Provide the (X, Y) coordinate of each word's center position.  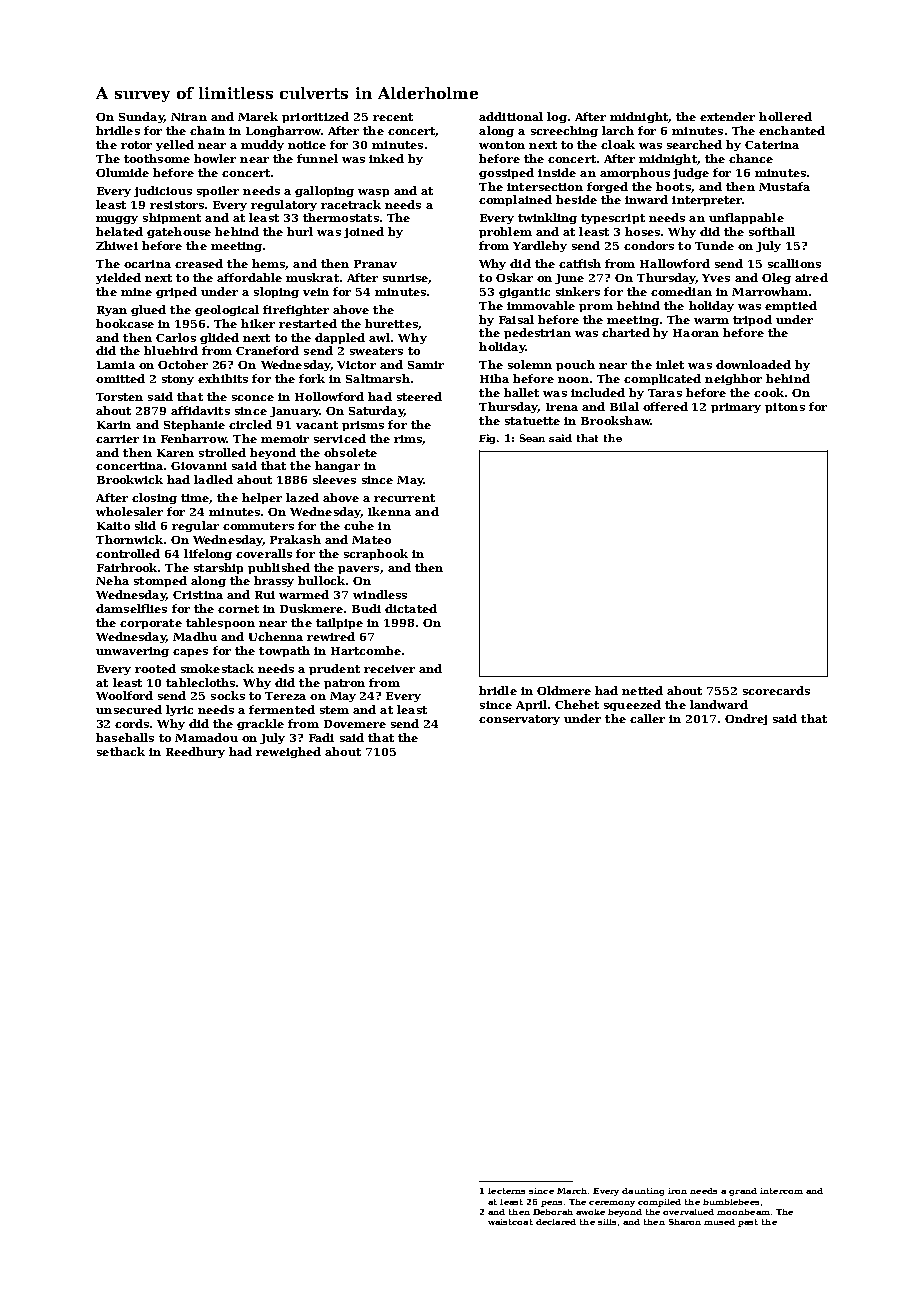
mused (719, 1222)
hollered (785, 116)
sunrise (405, 278)
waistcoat (510, 1222)
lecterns (506, 1191)
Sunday (141, 117)
